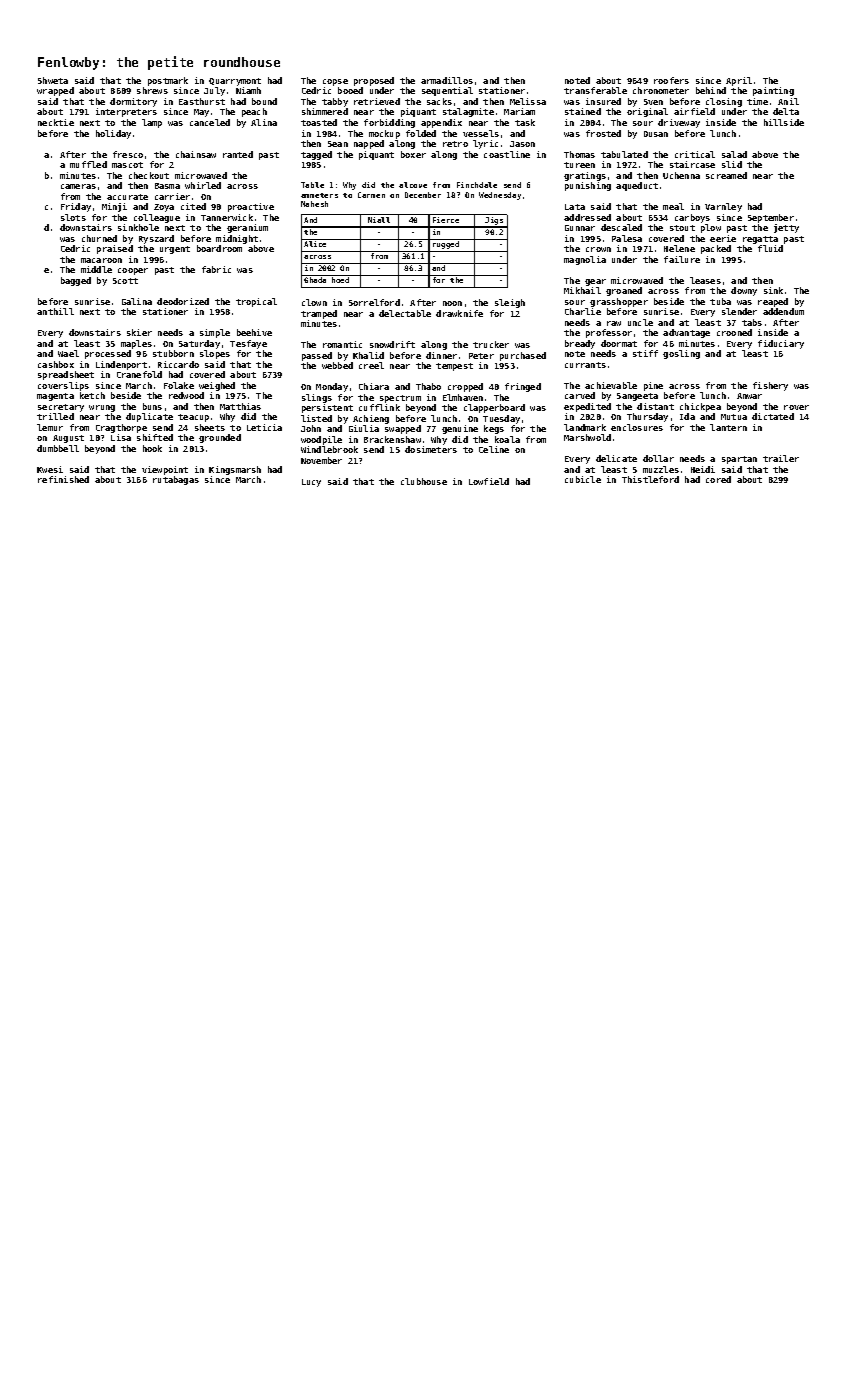 The height and width of the screenshot is (1400, 849). I want to click on refinished, so click(63, 479).
